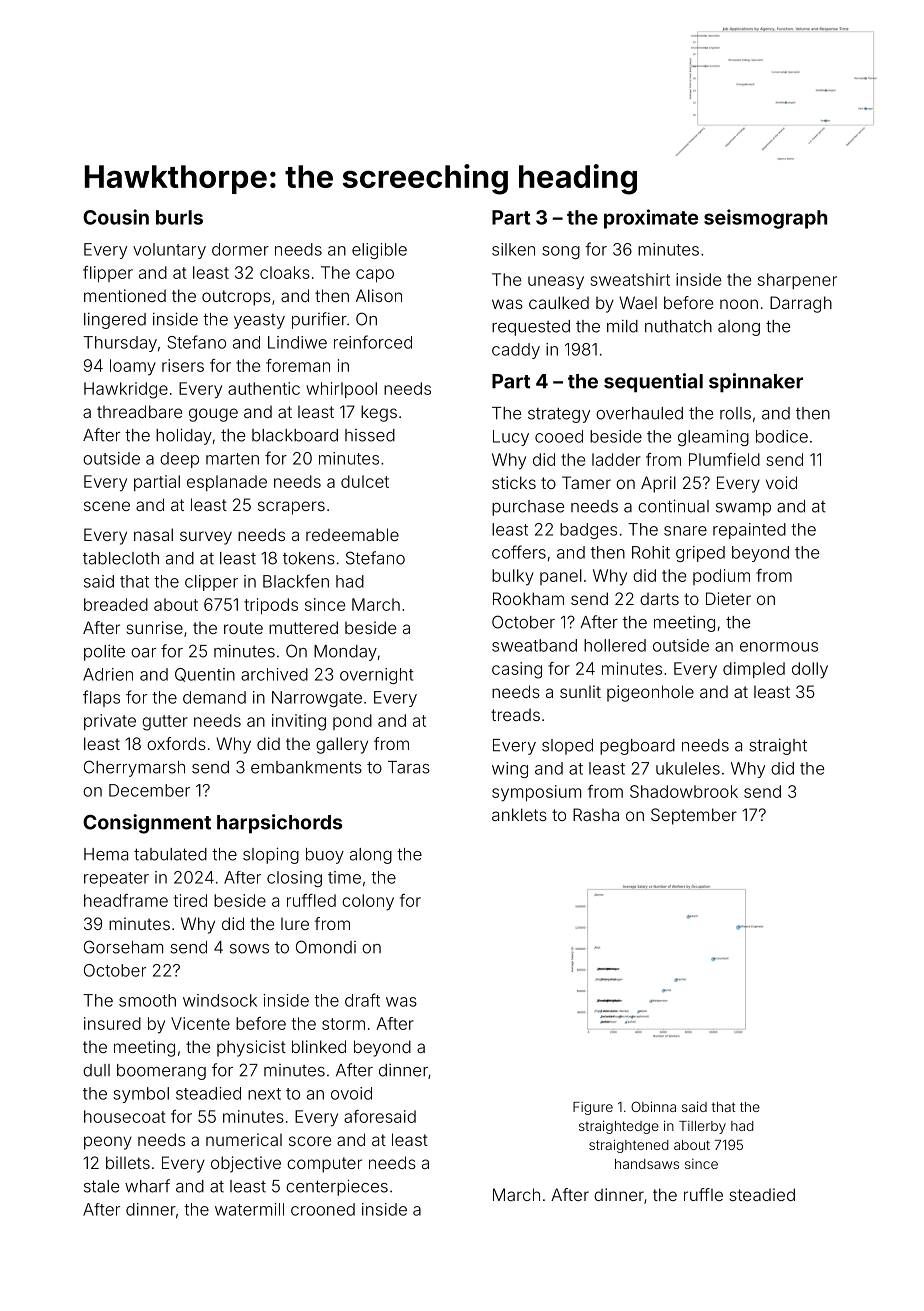 This screenshot has width=924, height=1311. I want to click on Cherrymarsh, so click(134, 768).
